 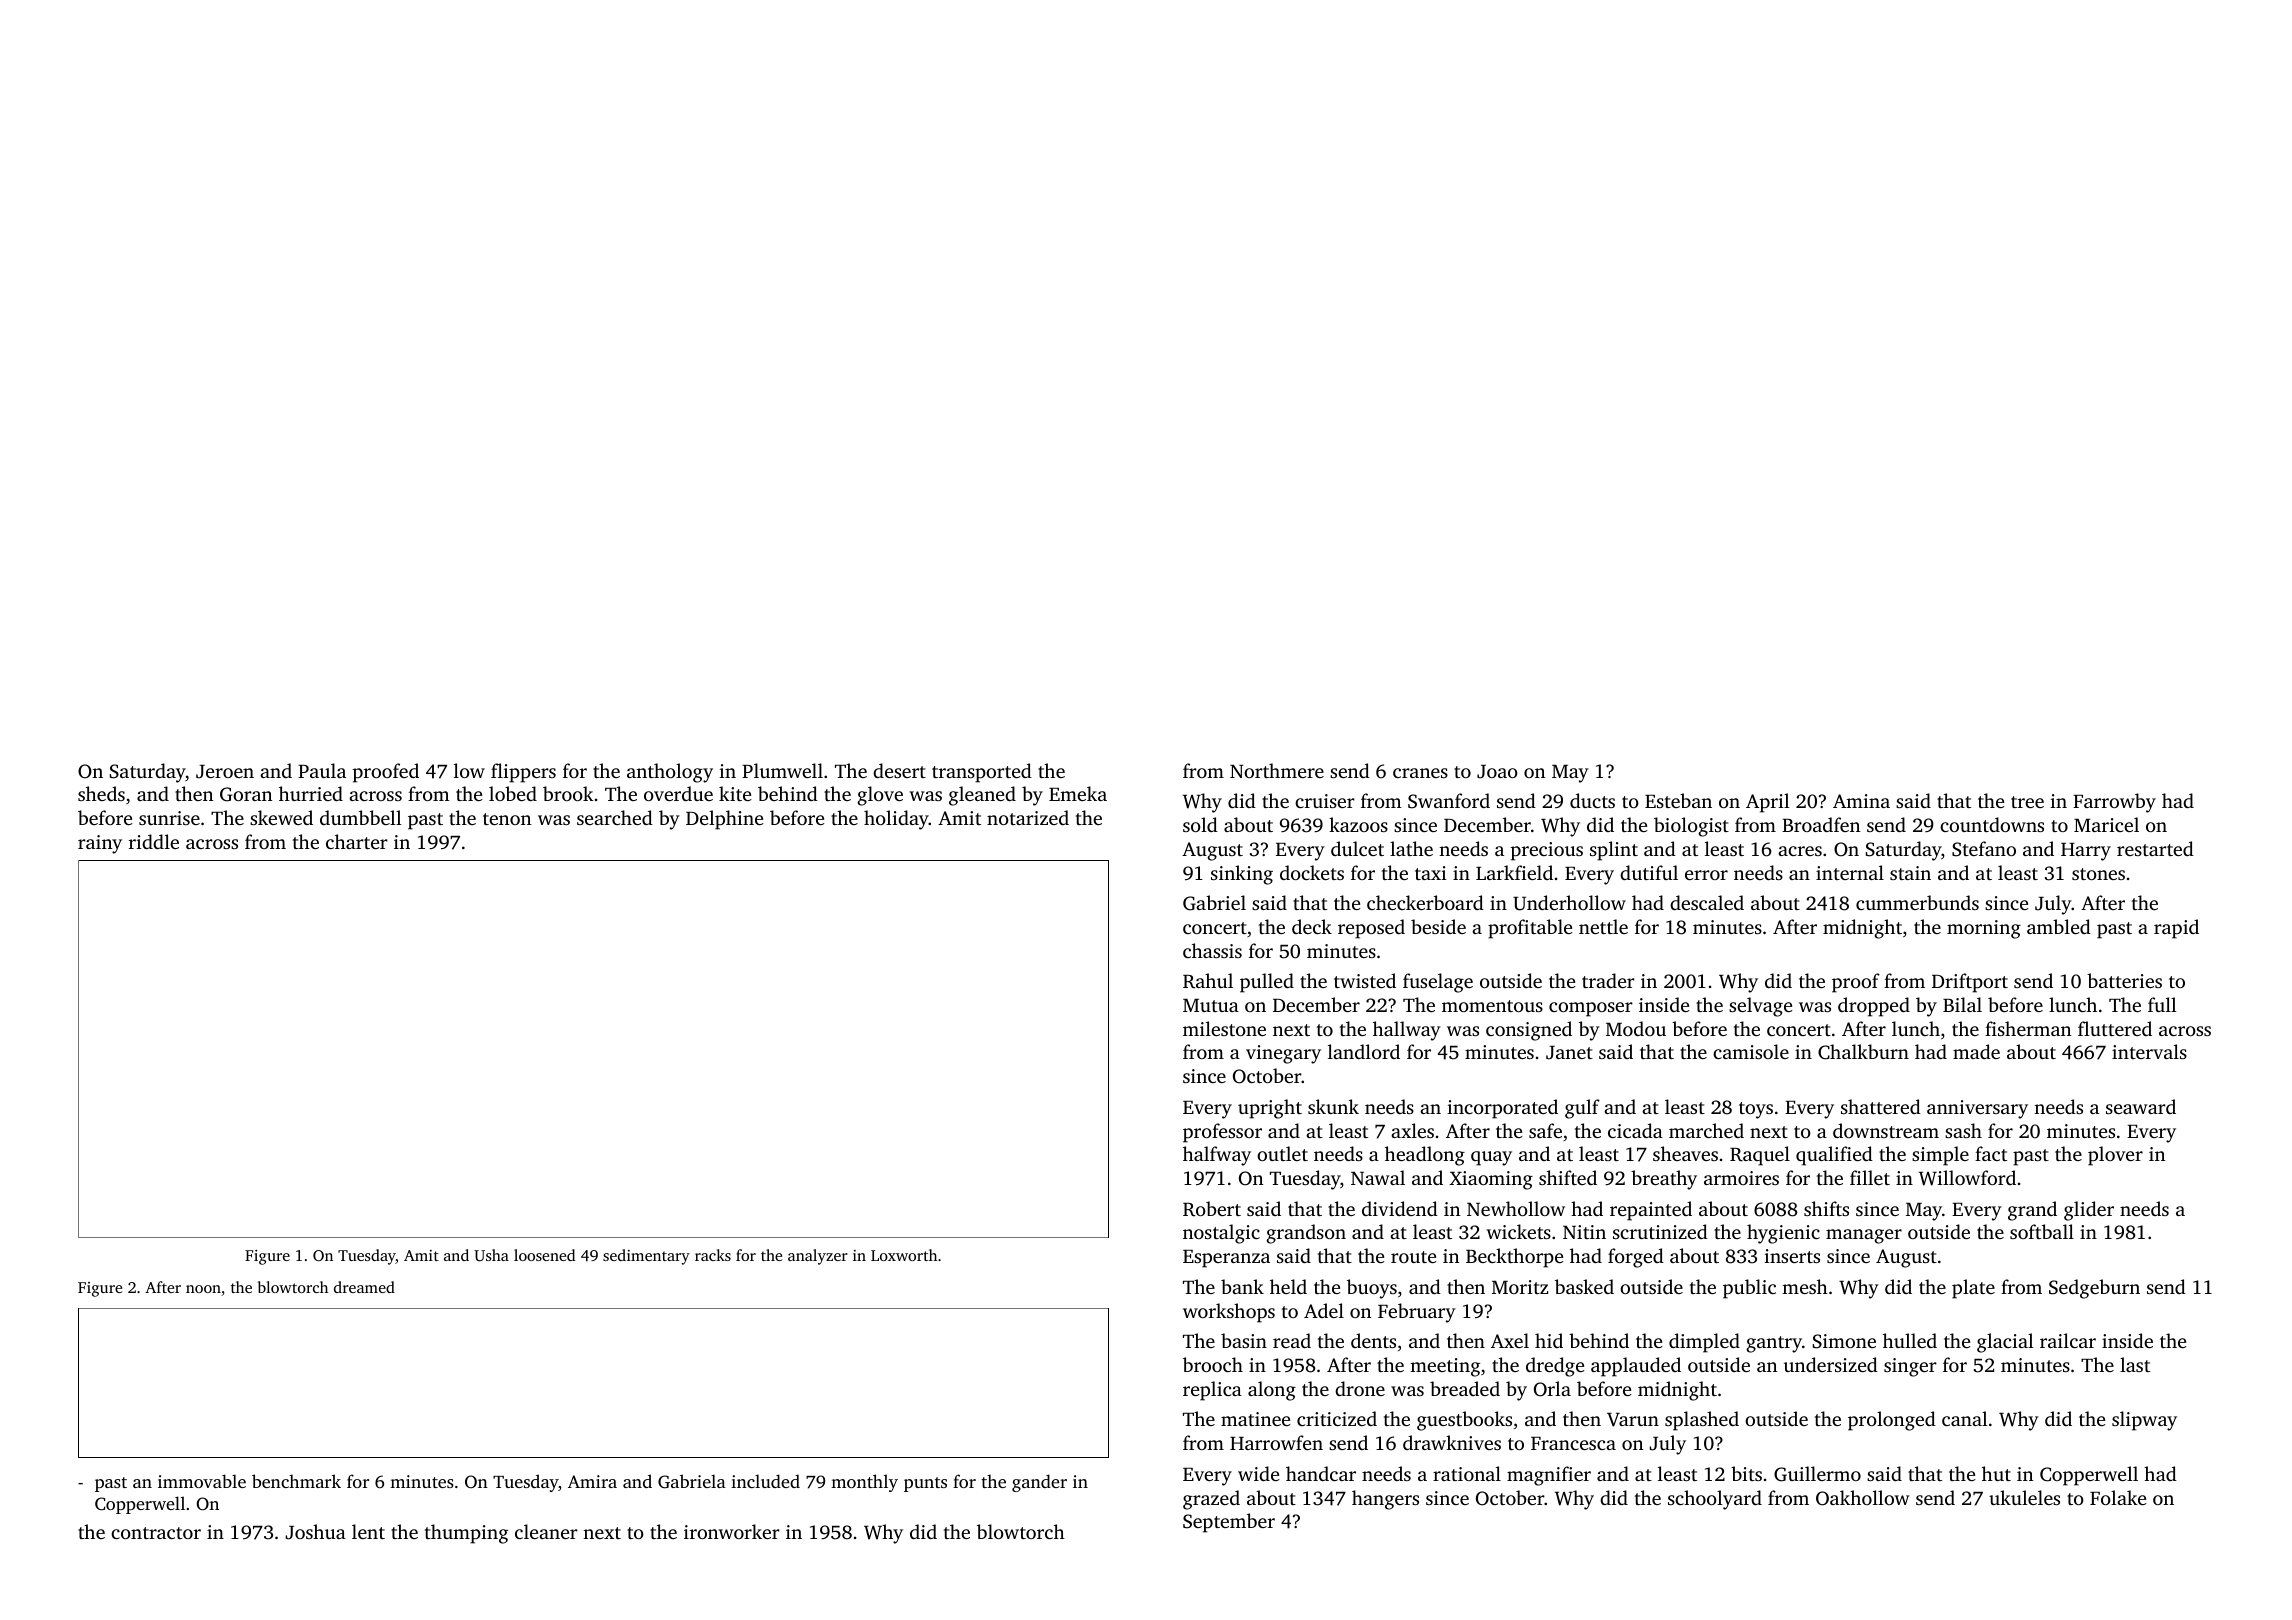 I want to click on lathe, so click(x=1411, y=848).
